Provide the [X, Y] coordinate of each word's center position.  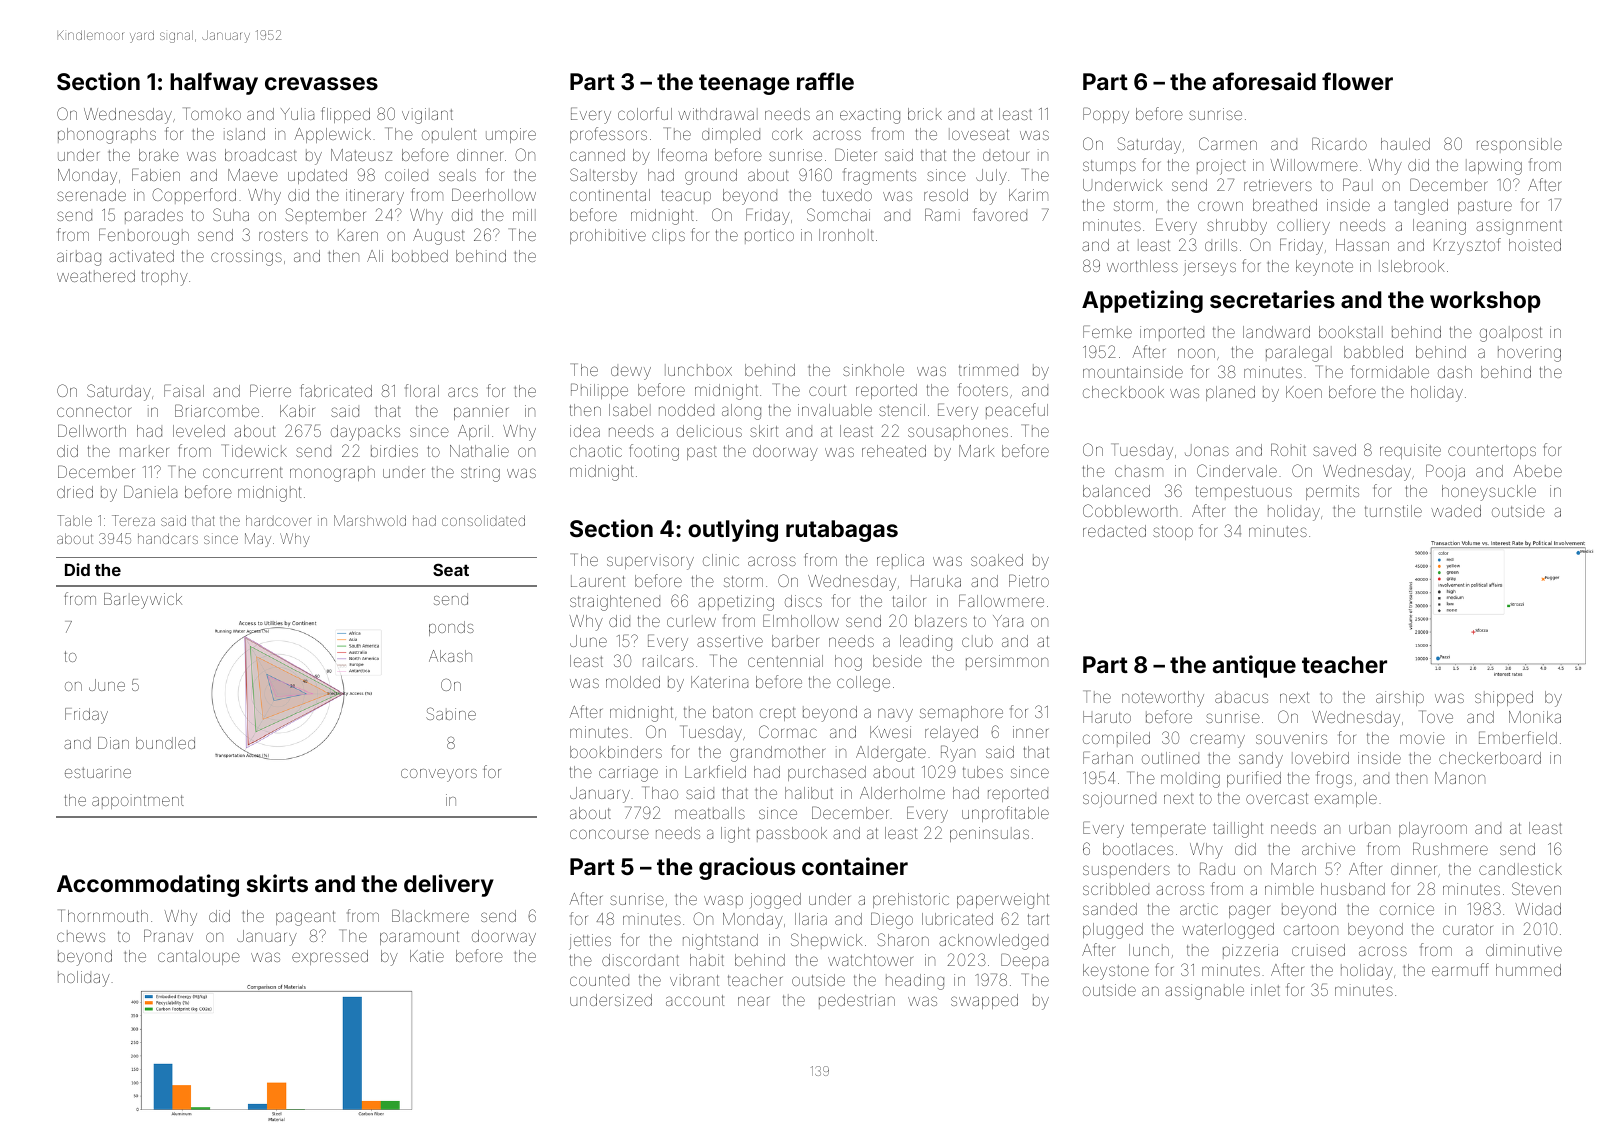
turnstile [1393, 511]
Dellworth [92, 430]
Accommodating [148, 885]
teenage [744, 84]
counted [599, 980]
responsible [1519, 145]
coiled [406, 175]
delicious [709, 431]
